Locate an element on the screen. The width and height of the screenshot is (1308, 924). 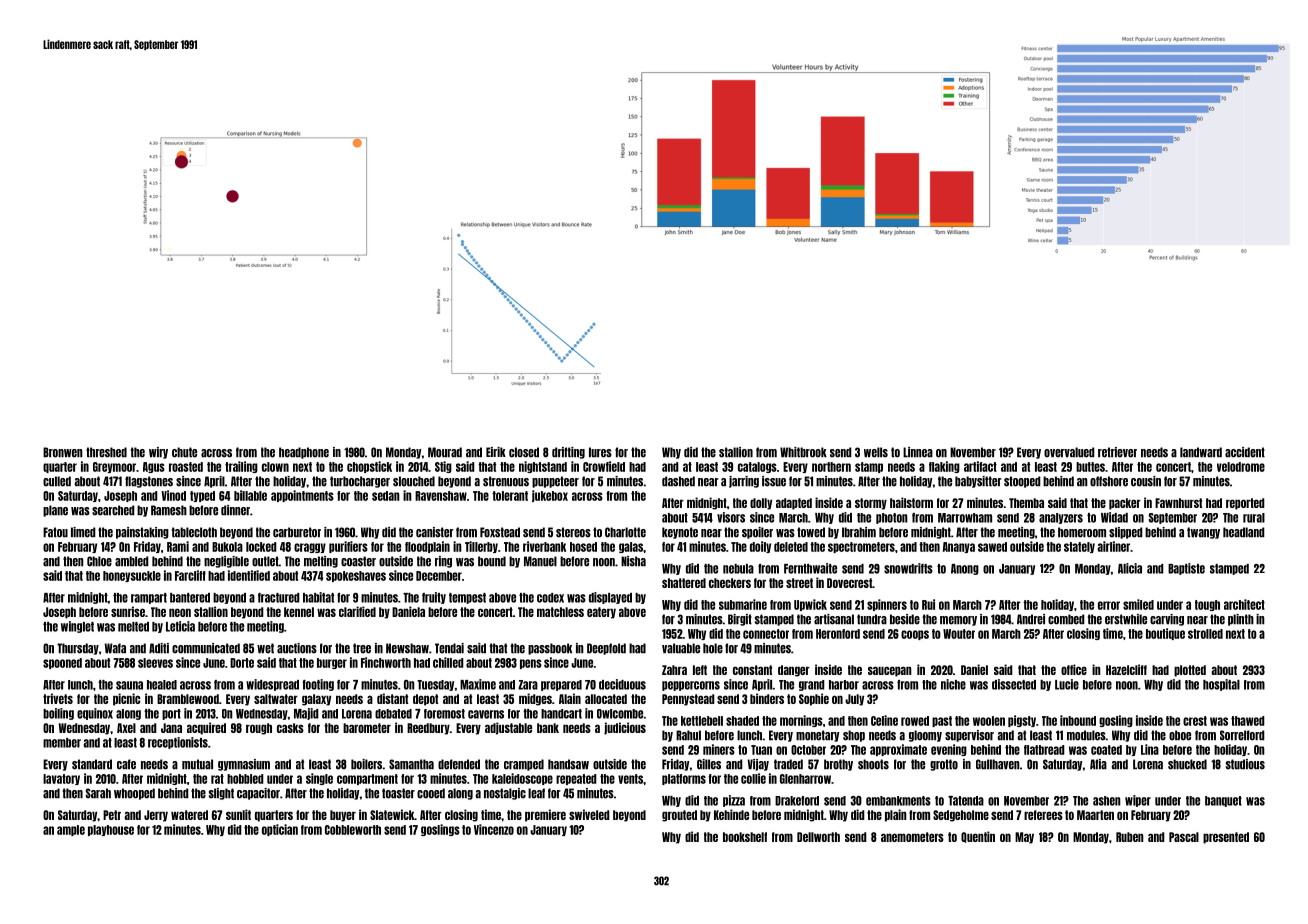
babysitter is located at coordinates (978, 482).
